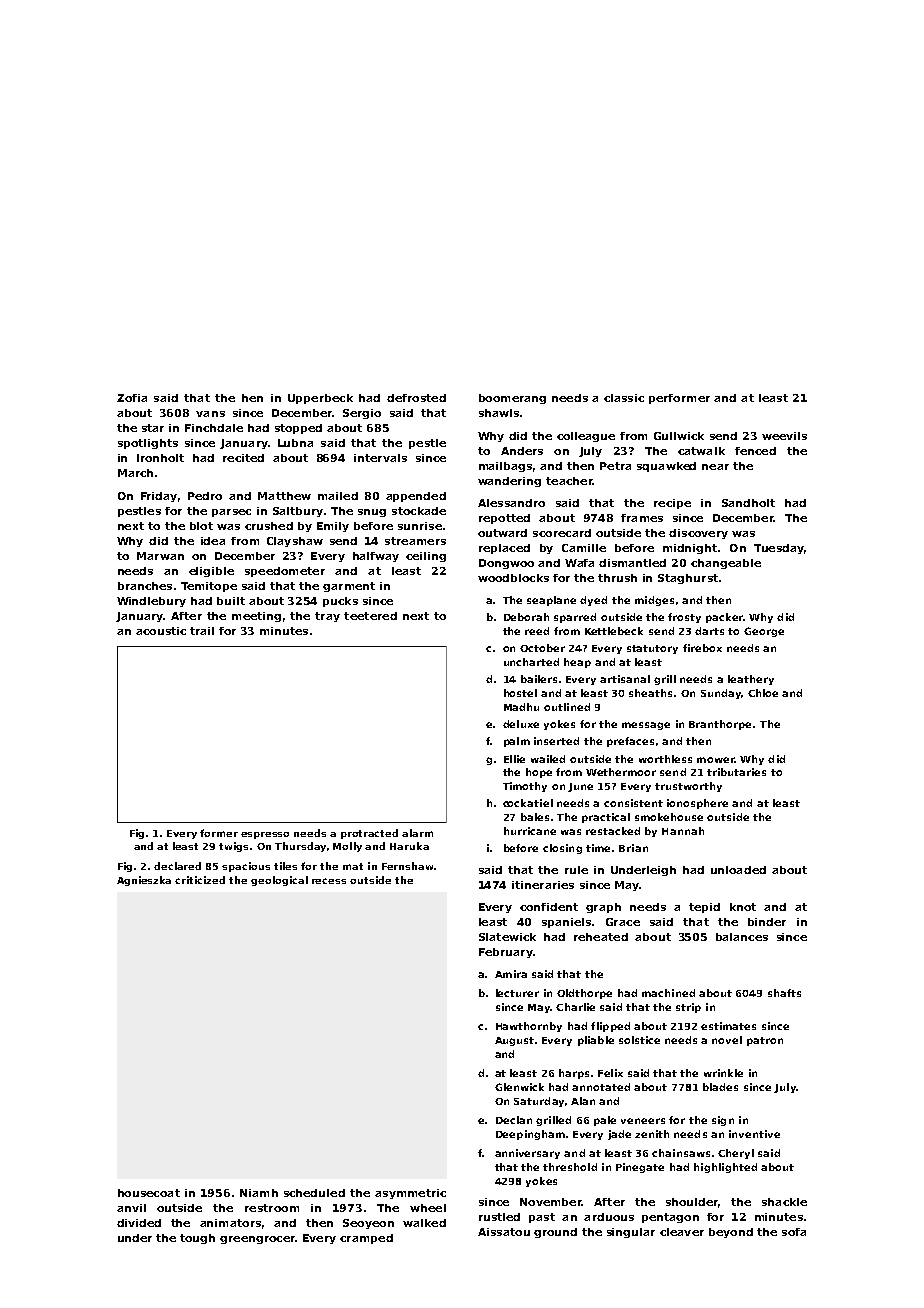 Image resolution: width=924 pixels, height=1308 pixels. Describe the element at coordinates (314, 1193) in the screenshot. I see `scheduled` at that location.
